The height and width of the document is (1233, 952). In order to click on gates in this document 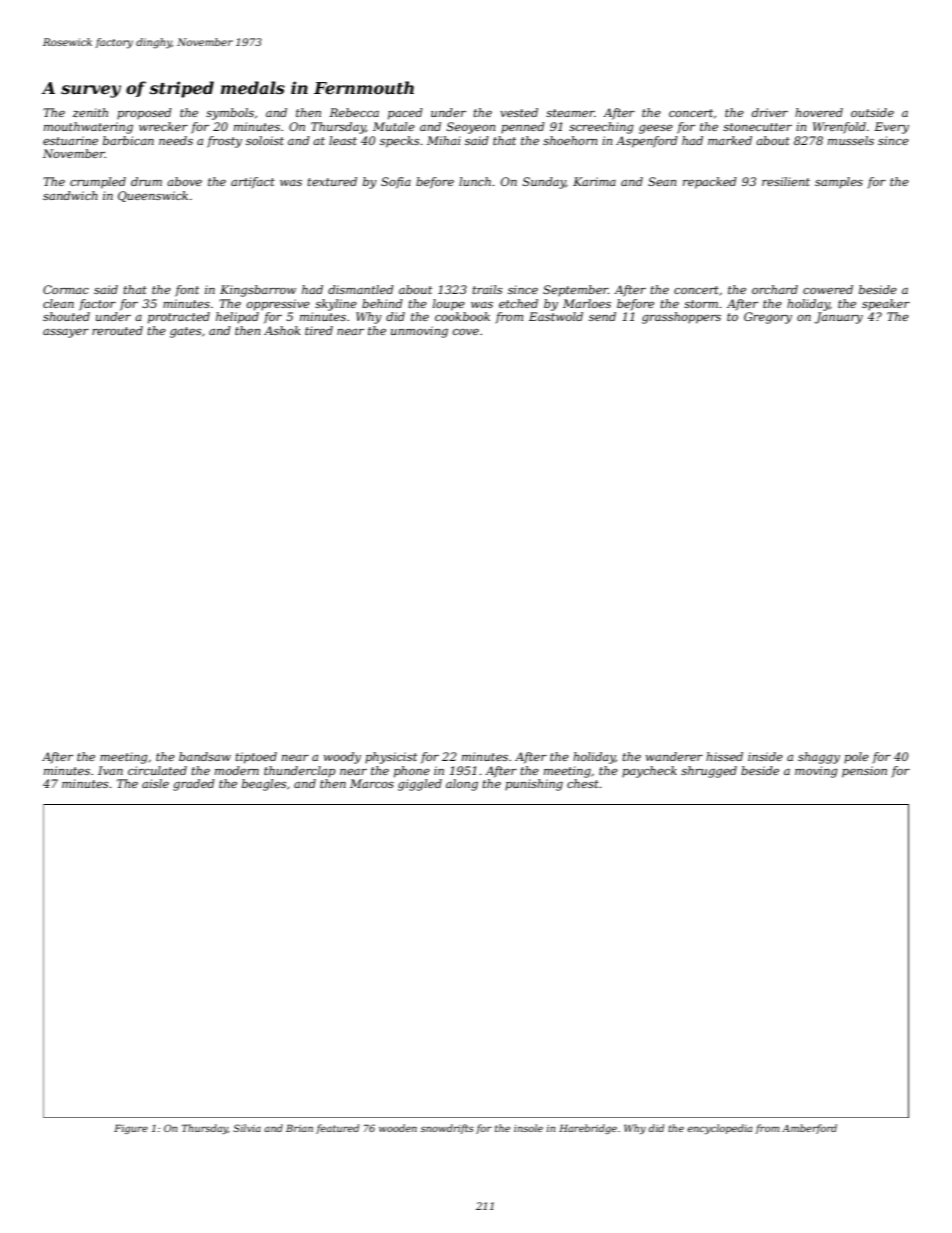, I will do `click(185, 332)`.
